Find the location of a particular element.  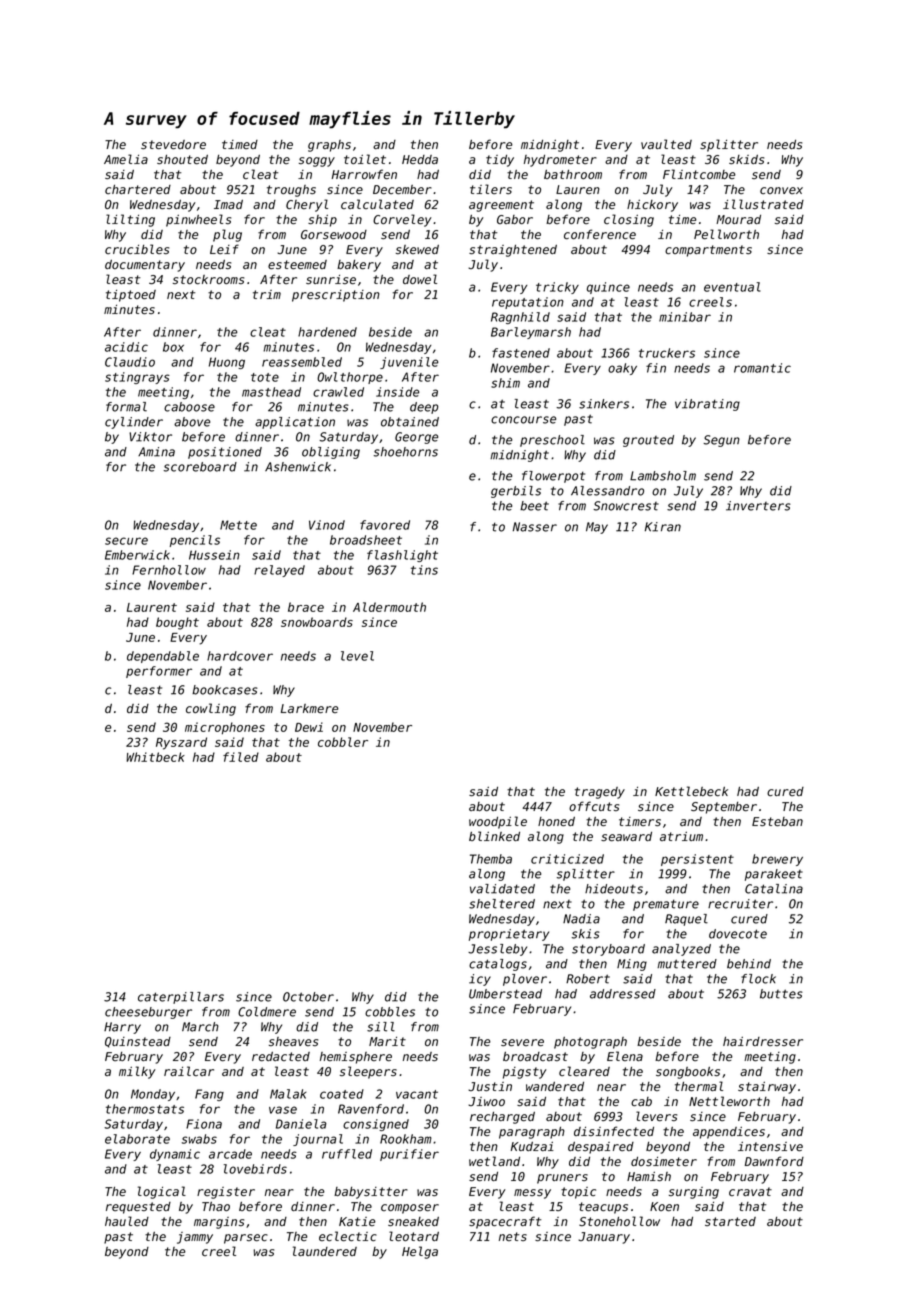

Helga is located at coordinates (420, 1252).
